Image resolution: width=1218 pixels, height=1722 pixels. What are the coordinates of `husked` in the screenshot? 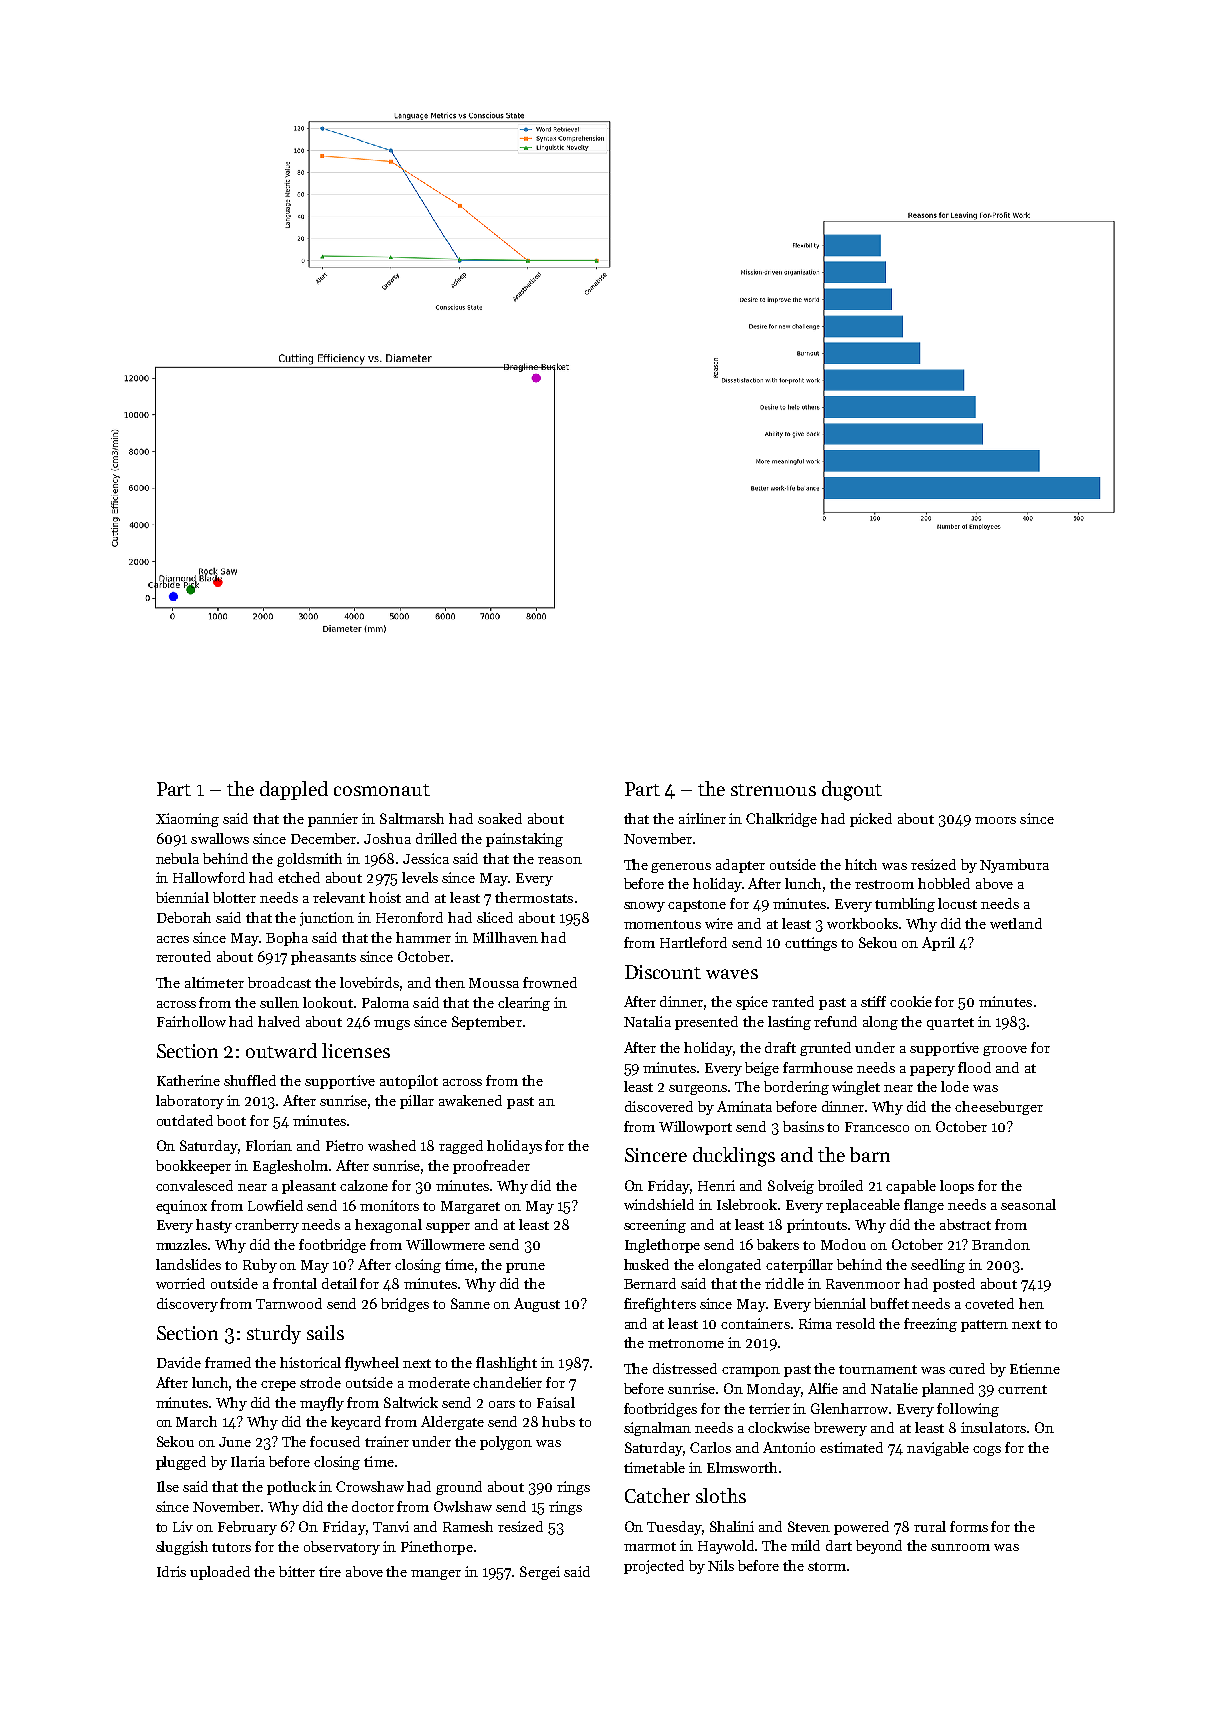 It's located at (646, 1264).
